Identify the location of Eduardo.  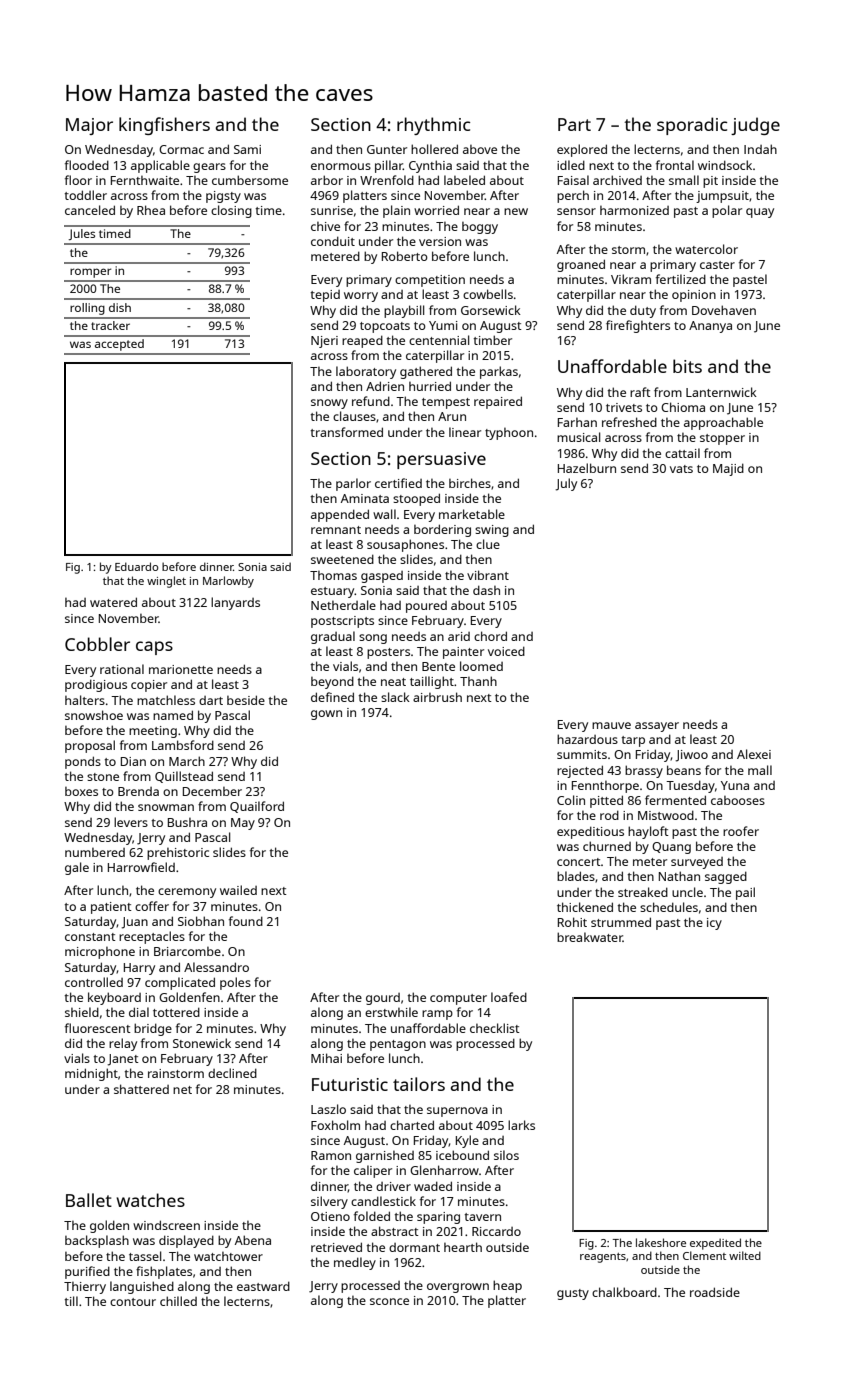
(136, 566).
